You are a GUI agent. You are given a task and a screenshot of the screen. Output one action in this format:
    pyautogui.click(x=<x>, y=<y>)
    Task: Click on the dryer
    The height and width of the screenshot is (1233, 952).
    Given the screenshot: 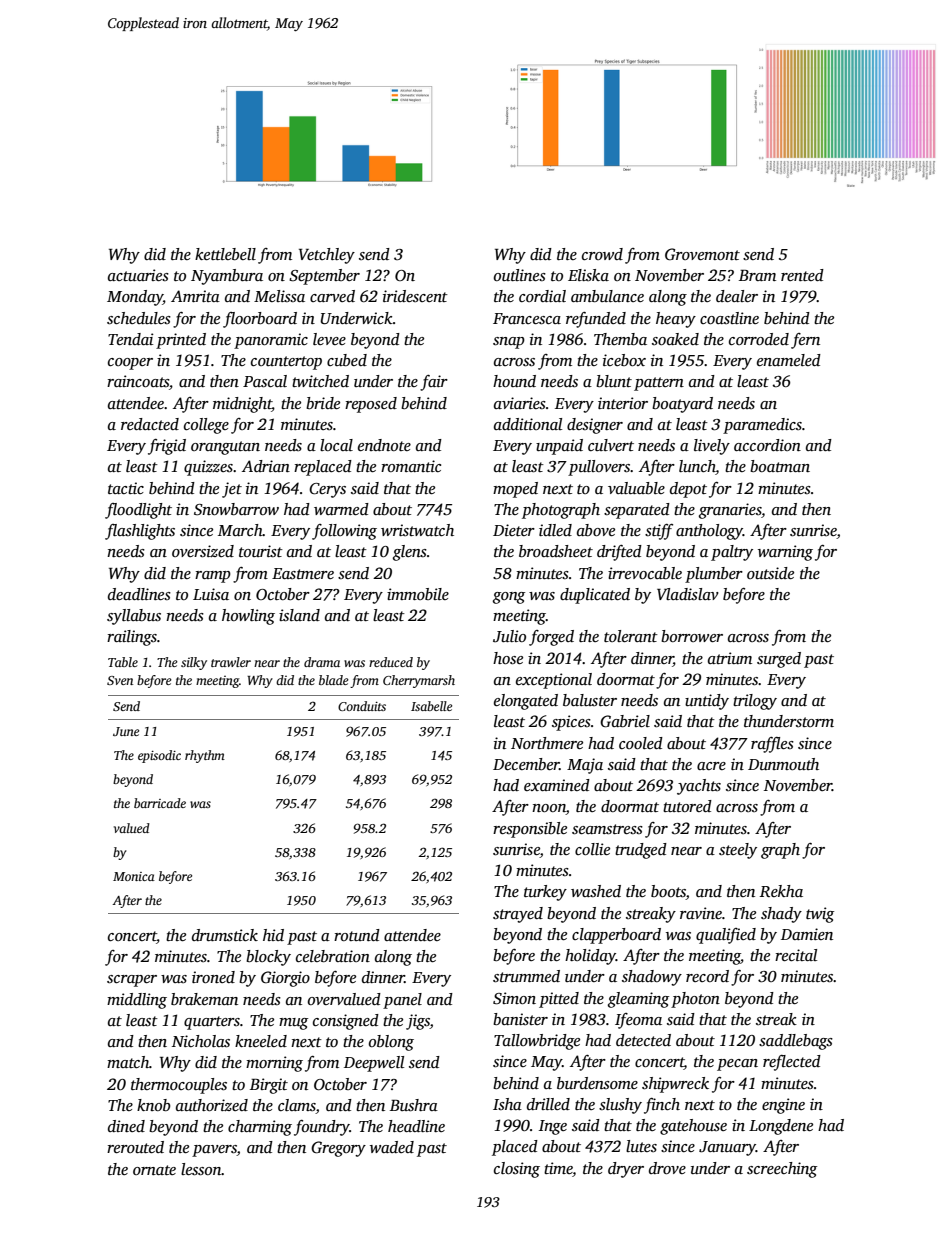 What is the action you would take?
    pyautogui.click(x=626, y=1170)
